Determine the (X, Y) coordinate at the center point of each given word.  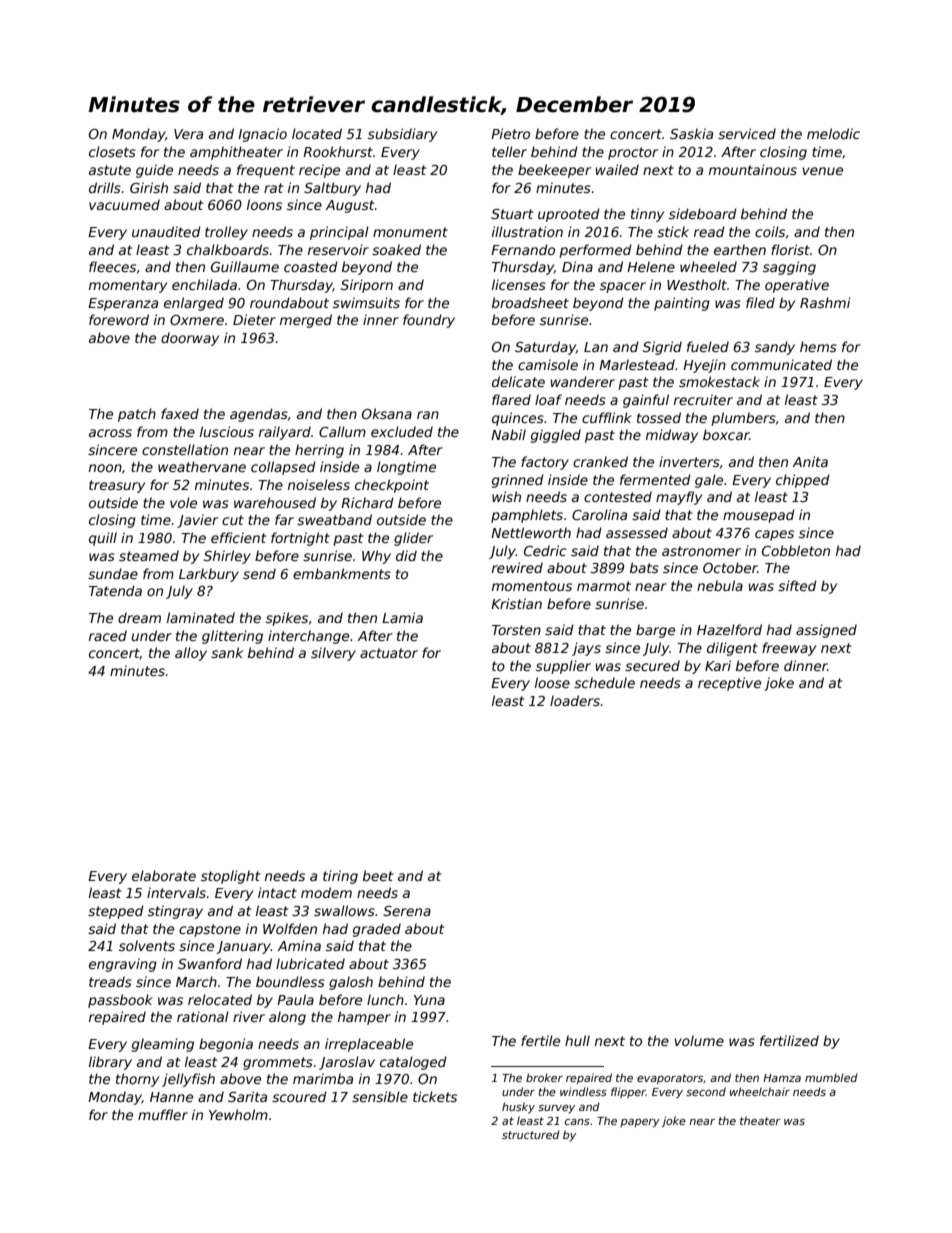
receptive (729, 684)
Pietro (510, 133)
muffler (163, 1114)
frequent (266, 171)
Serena (407, 911)
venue (822, 171)
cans (577, 1122)
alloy (191, 654)
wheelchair (760, 1091)
